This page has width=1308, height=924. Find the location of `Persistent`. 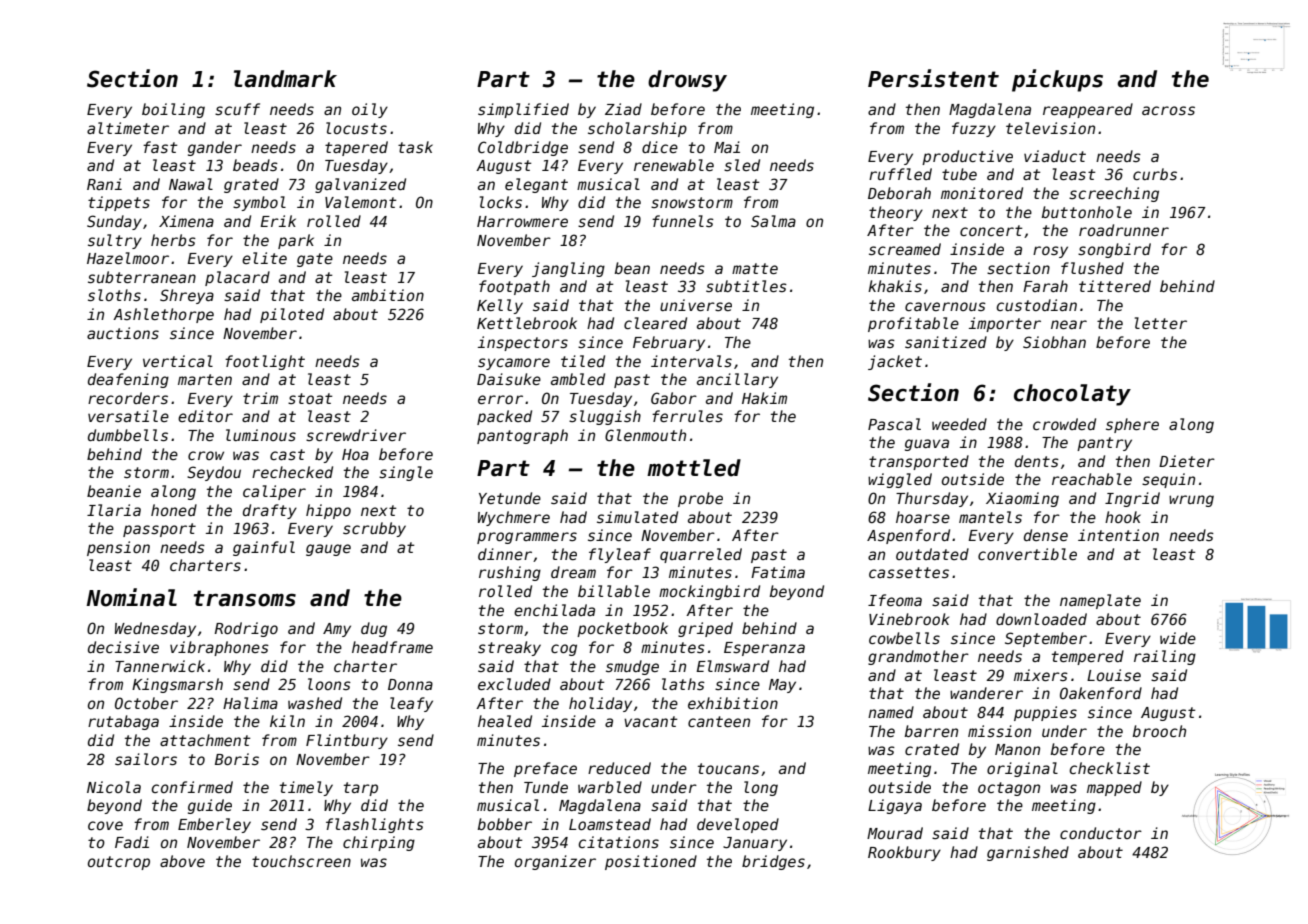

Persistent is located at coordinates (933, 78).
